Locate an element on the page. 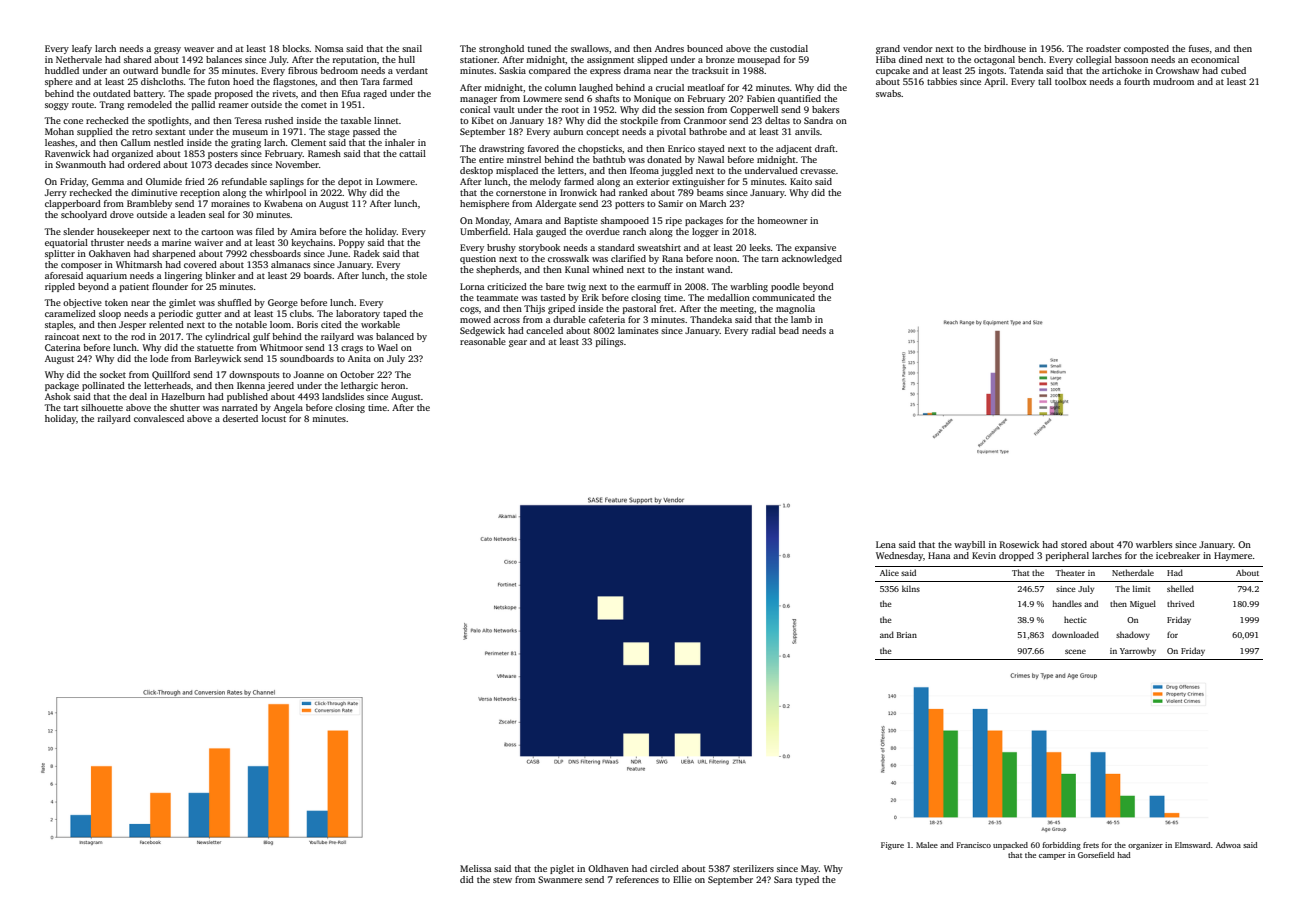 The height and width of the page is (924, 1308). convalesced is located at coordinates (159, 418).
